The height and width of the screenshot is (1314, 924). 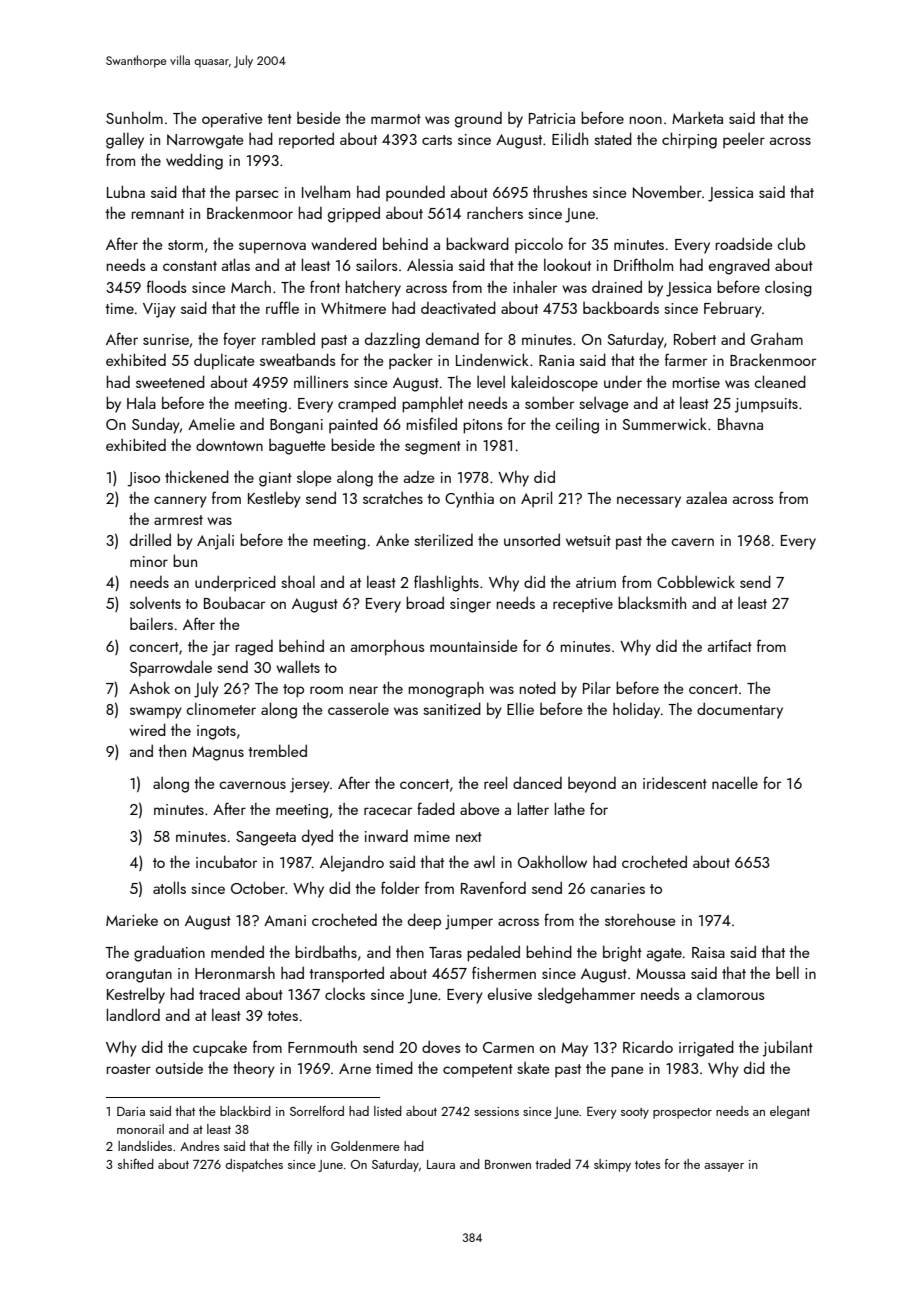 What do you see at coordinates (149, 687) in the screenshot?
I see `Ashok` at bounding box center [149, 687].
